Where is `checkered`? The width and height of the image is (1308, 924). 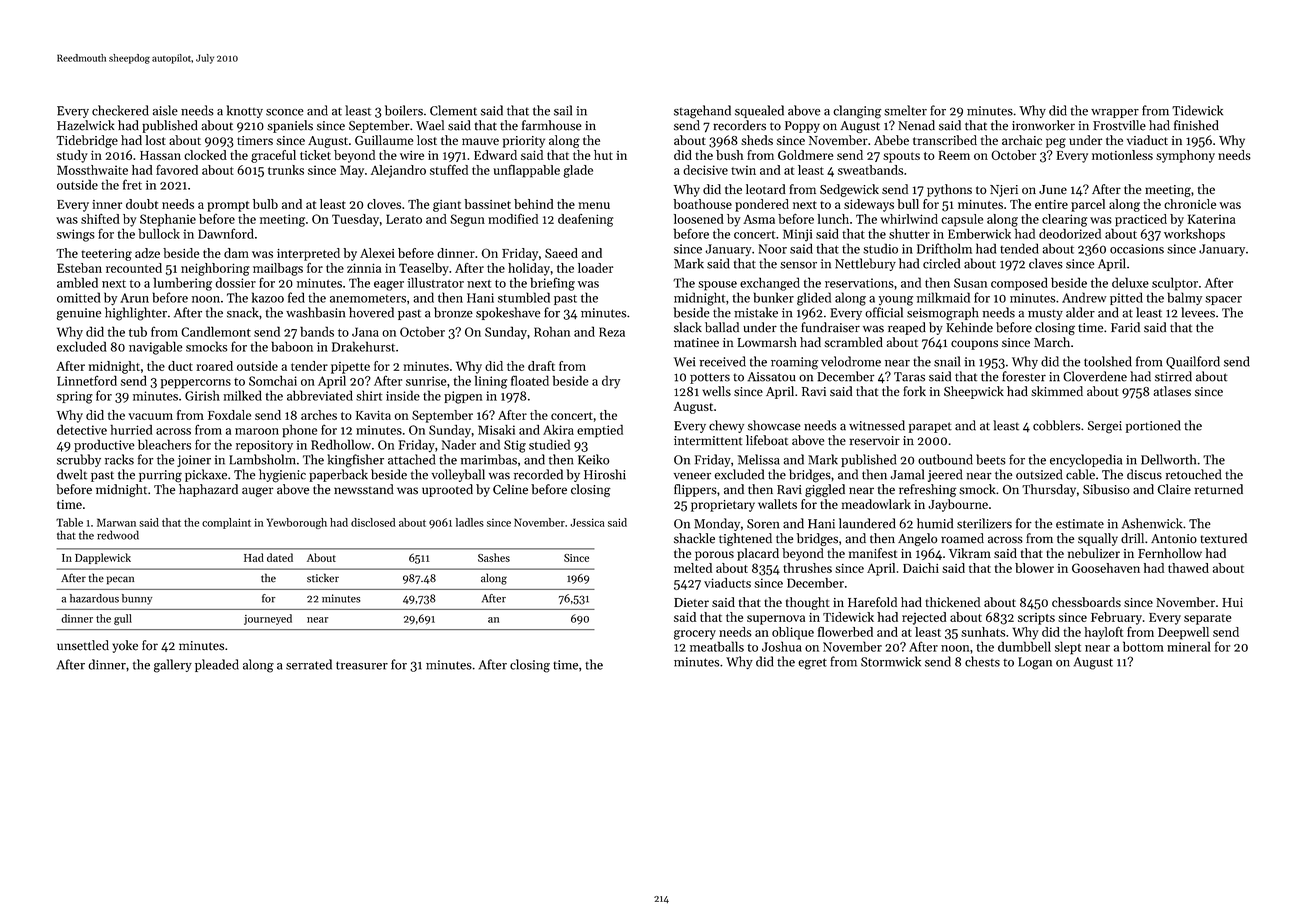 checkered is located at coordinates (120, 110).
